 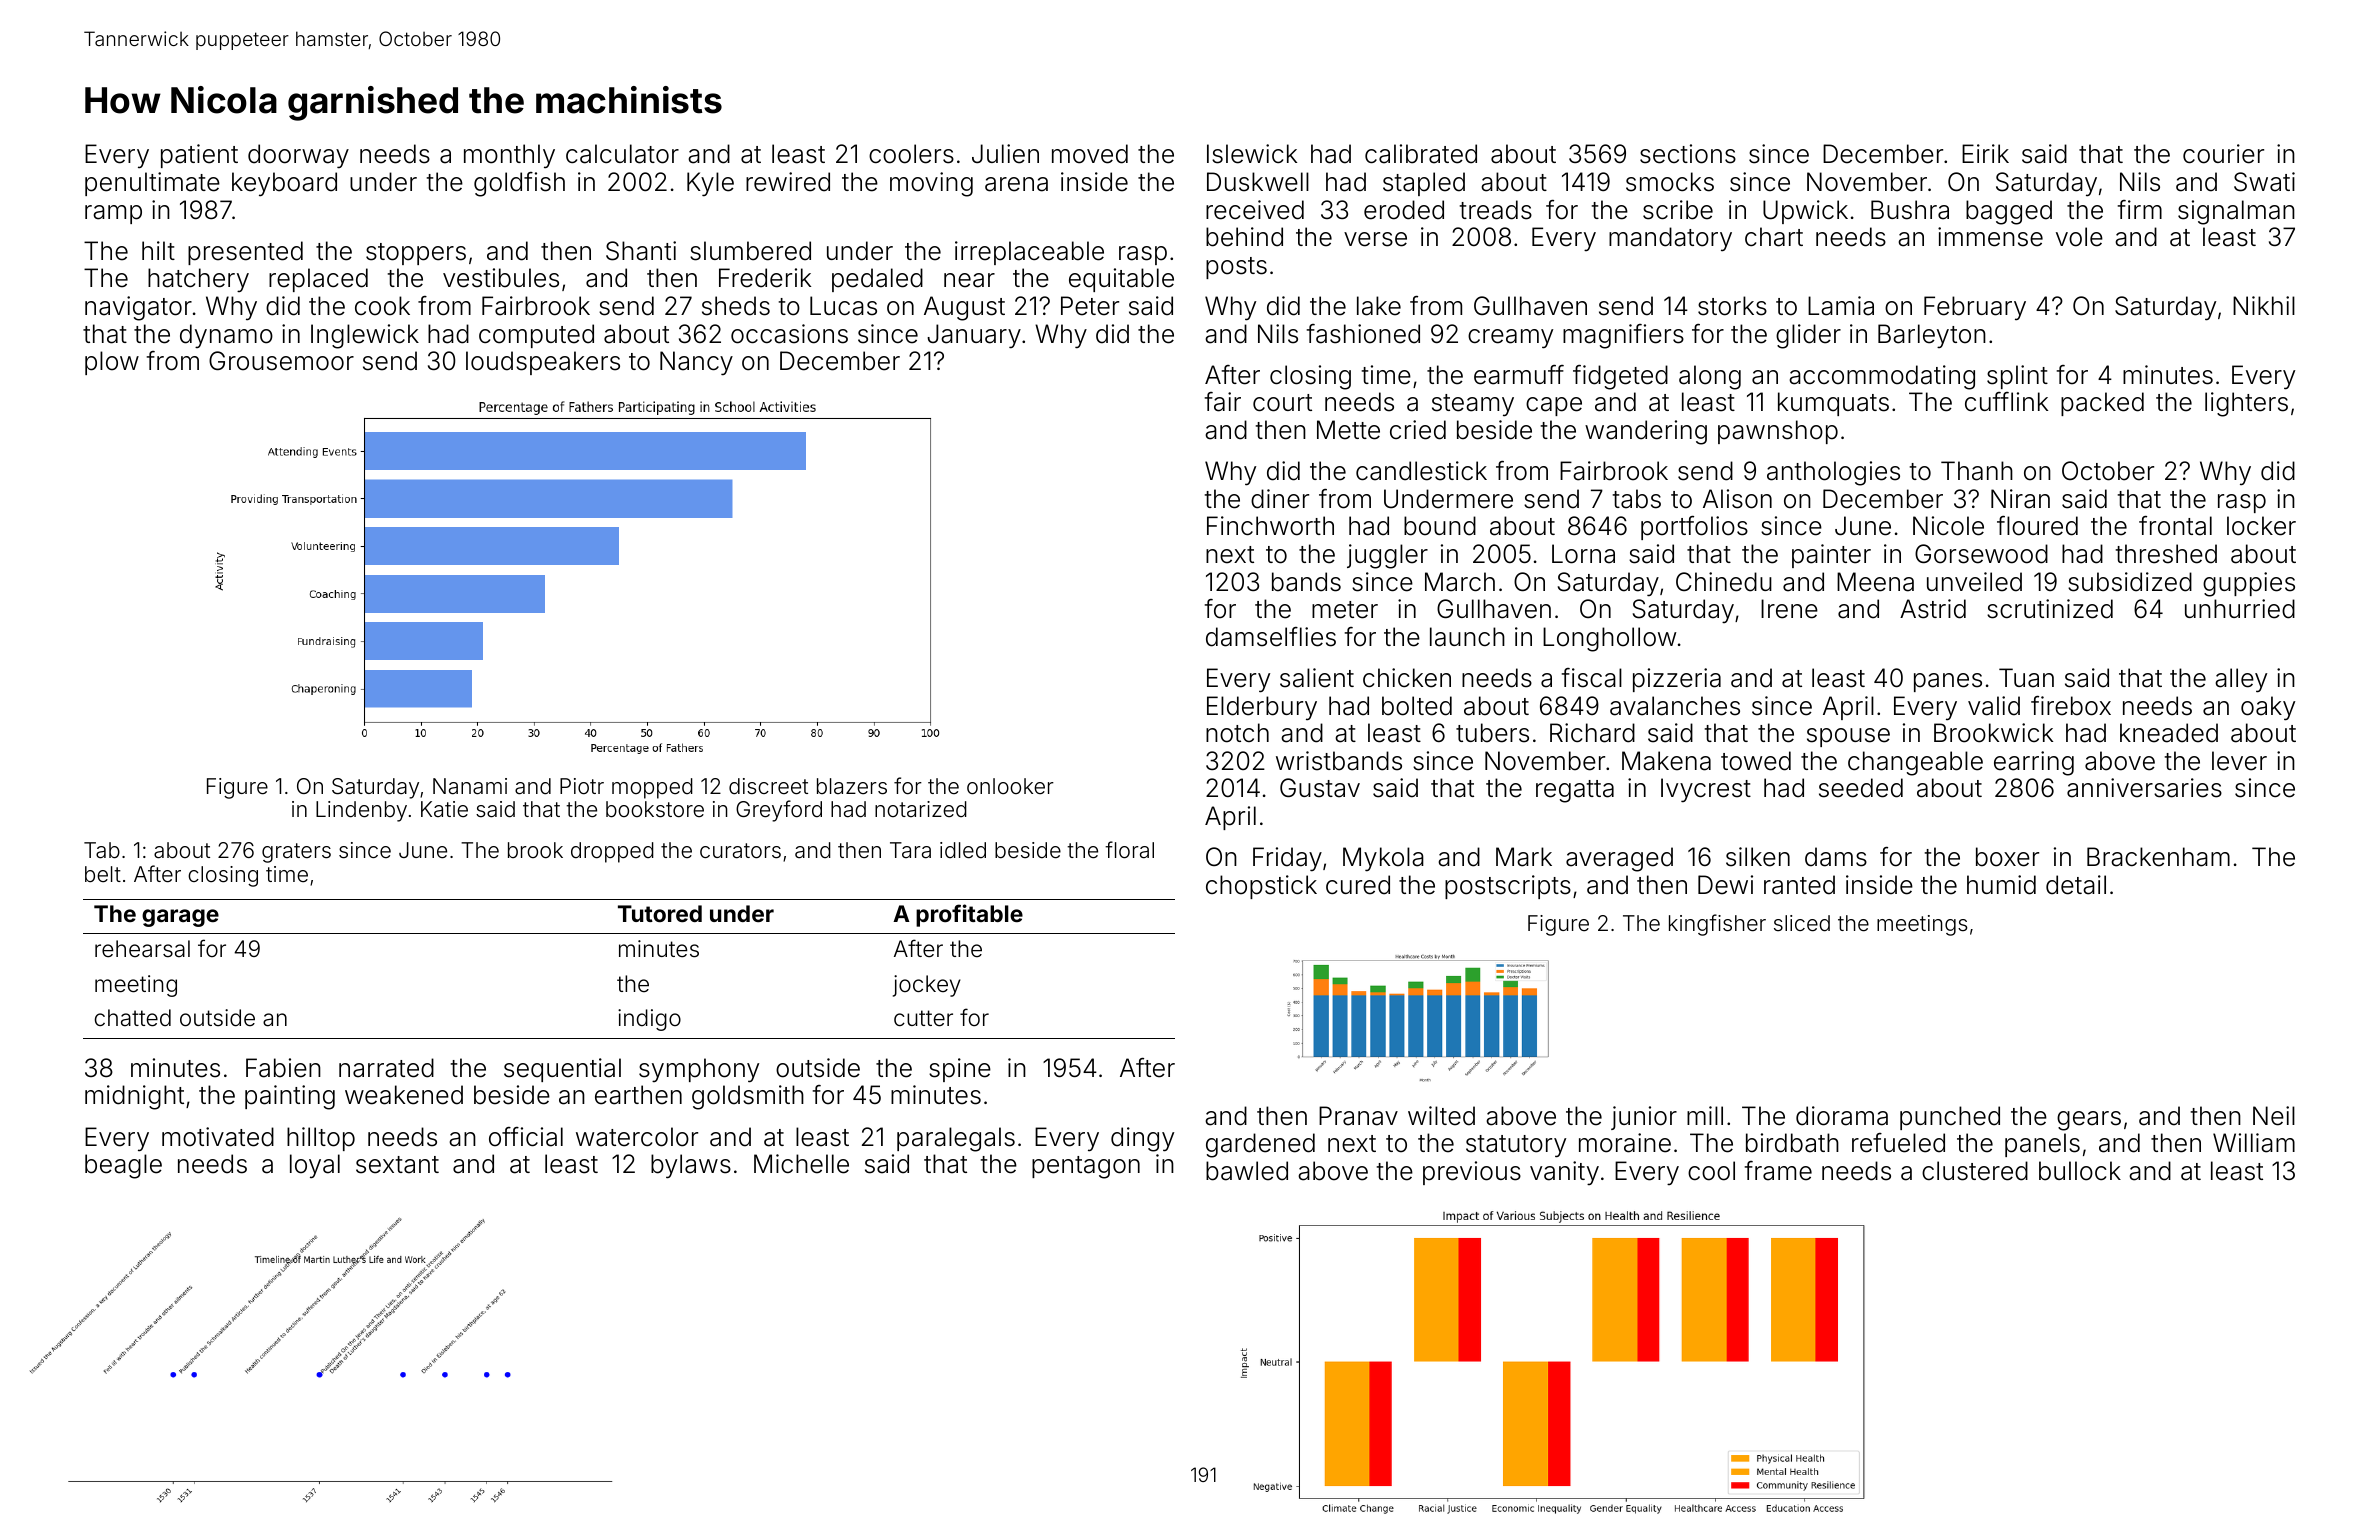 I want to click on cured, so click(x=1358, y=885).
